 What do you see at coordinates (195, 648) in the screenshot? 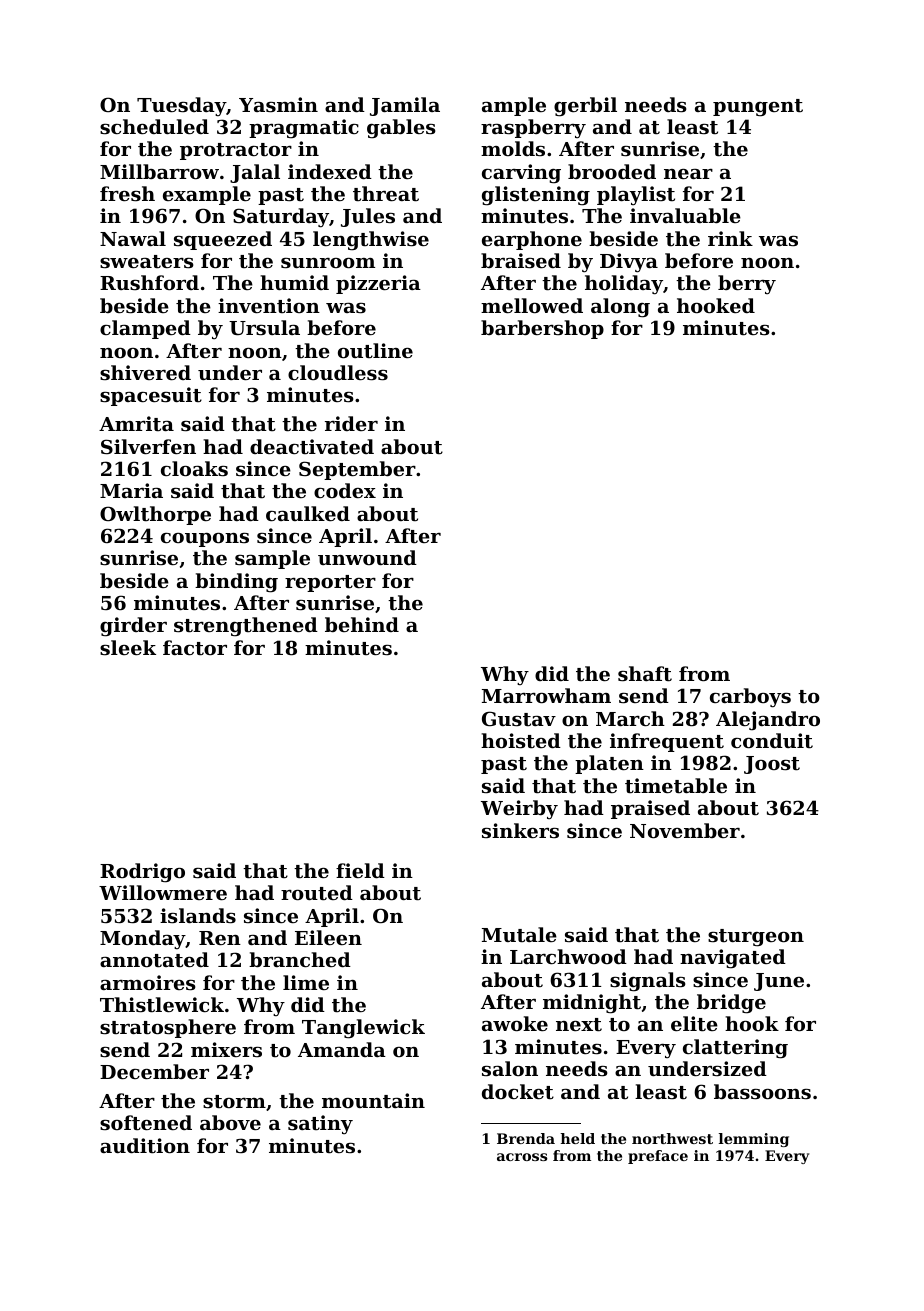
I see `factor` at bounding box center [195, 648].
